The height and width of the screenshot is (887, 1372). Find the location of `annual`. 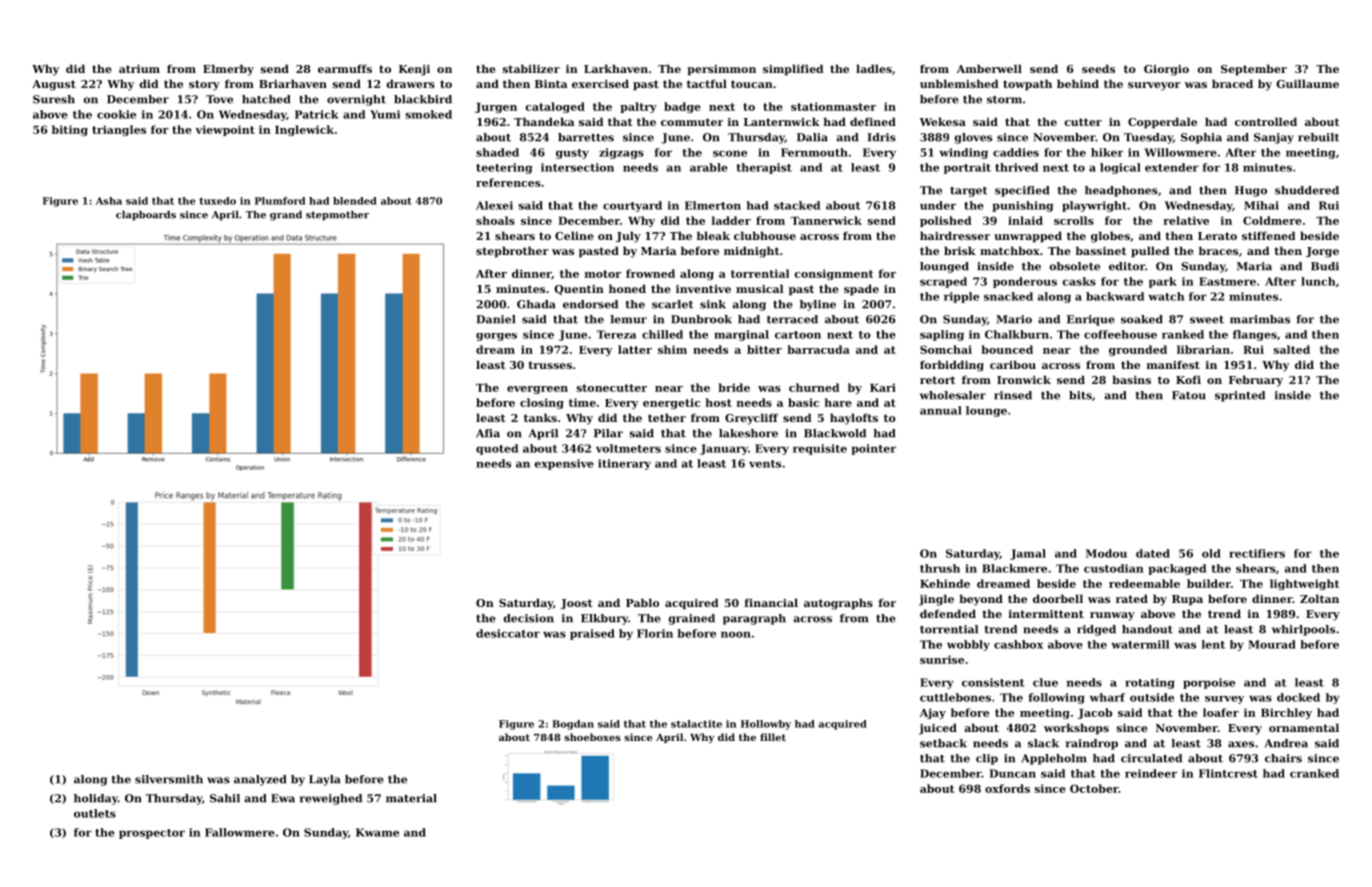

annual is located at coordinates (941, 410).
